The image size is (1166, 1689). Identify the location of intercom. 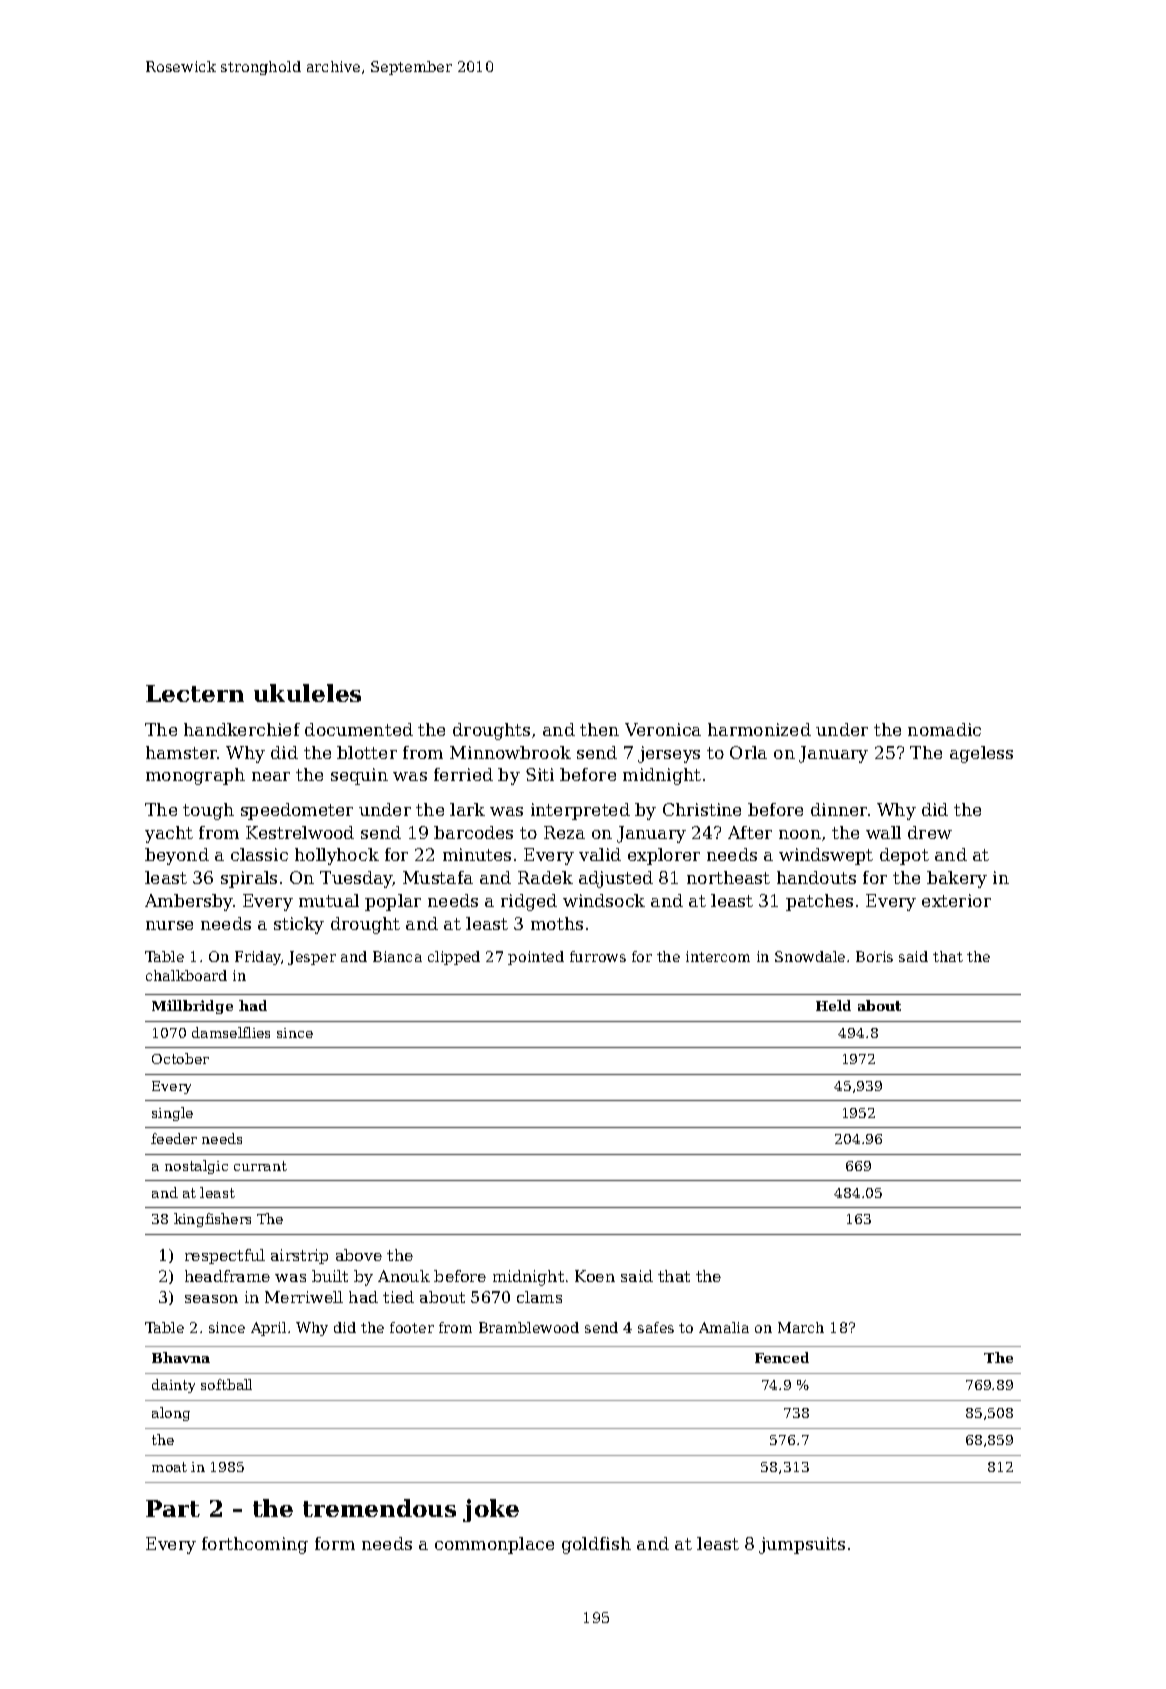
(718, 956).
